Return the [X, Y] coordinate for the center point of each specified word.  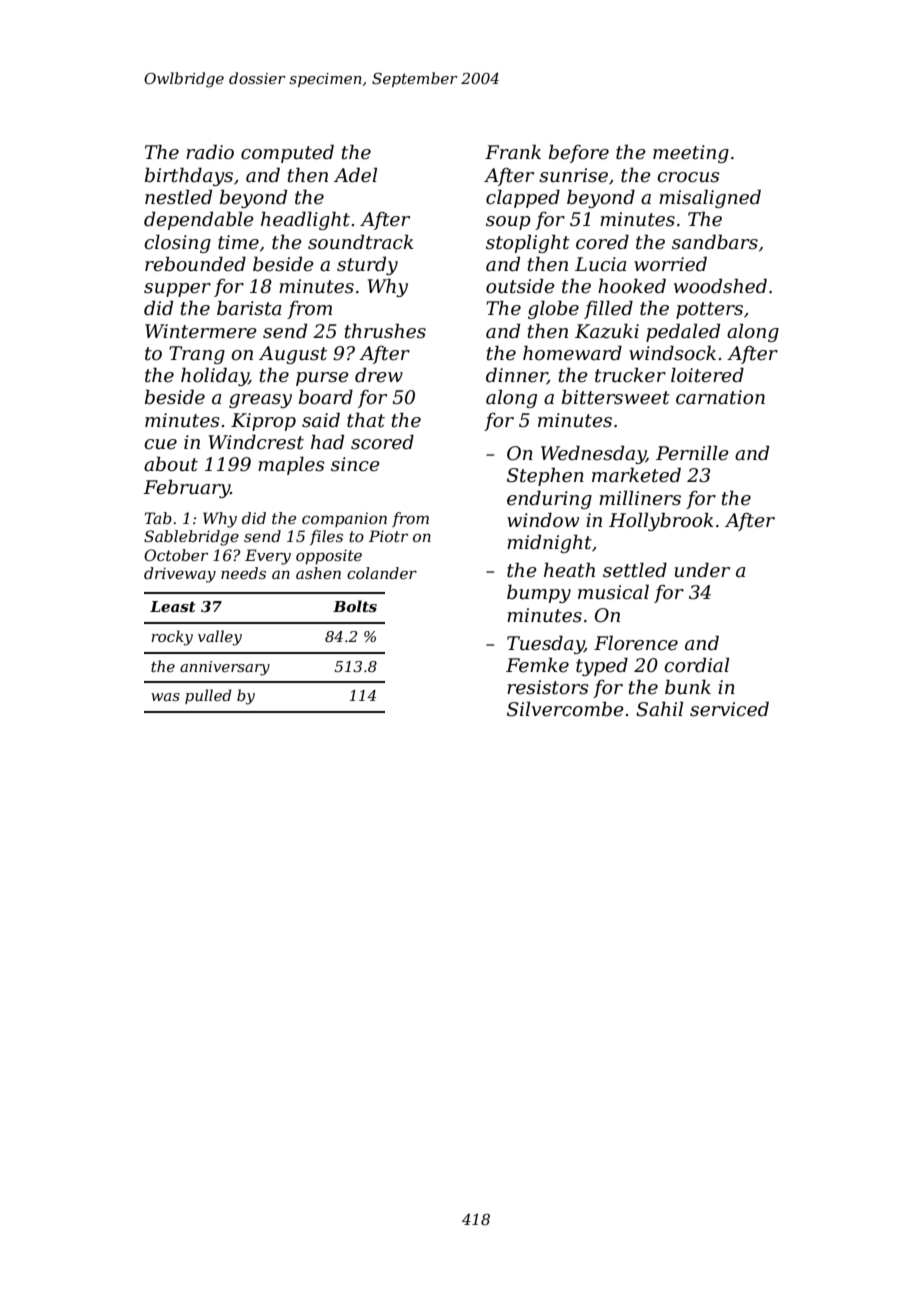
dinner [517, 376]
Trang [197, 355]
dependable [199, 220]
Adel [355, 175]
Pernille [692, 453]
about [171, 464]
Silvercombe [565, 709]
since [355, 464]
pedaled [683, 332]
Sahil [659, 709]
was [165, 697]
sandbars [715, 242]
